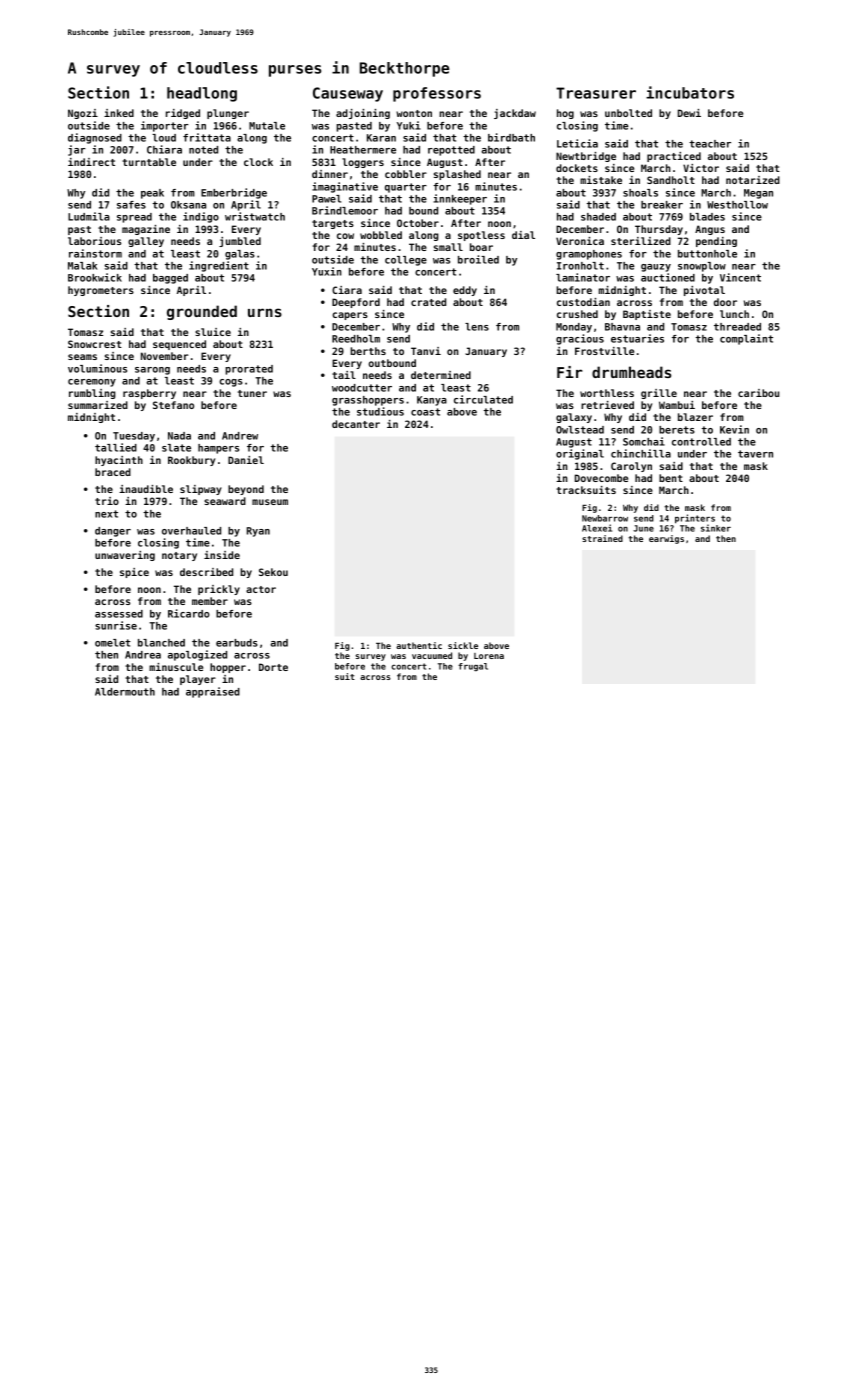 Image resolution: width=849 pixels, height=1400 pixels. What do you see at coordinates (270, 502) in the screenshot?
I see `museum` at bounding box center [270, 502].
